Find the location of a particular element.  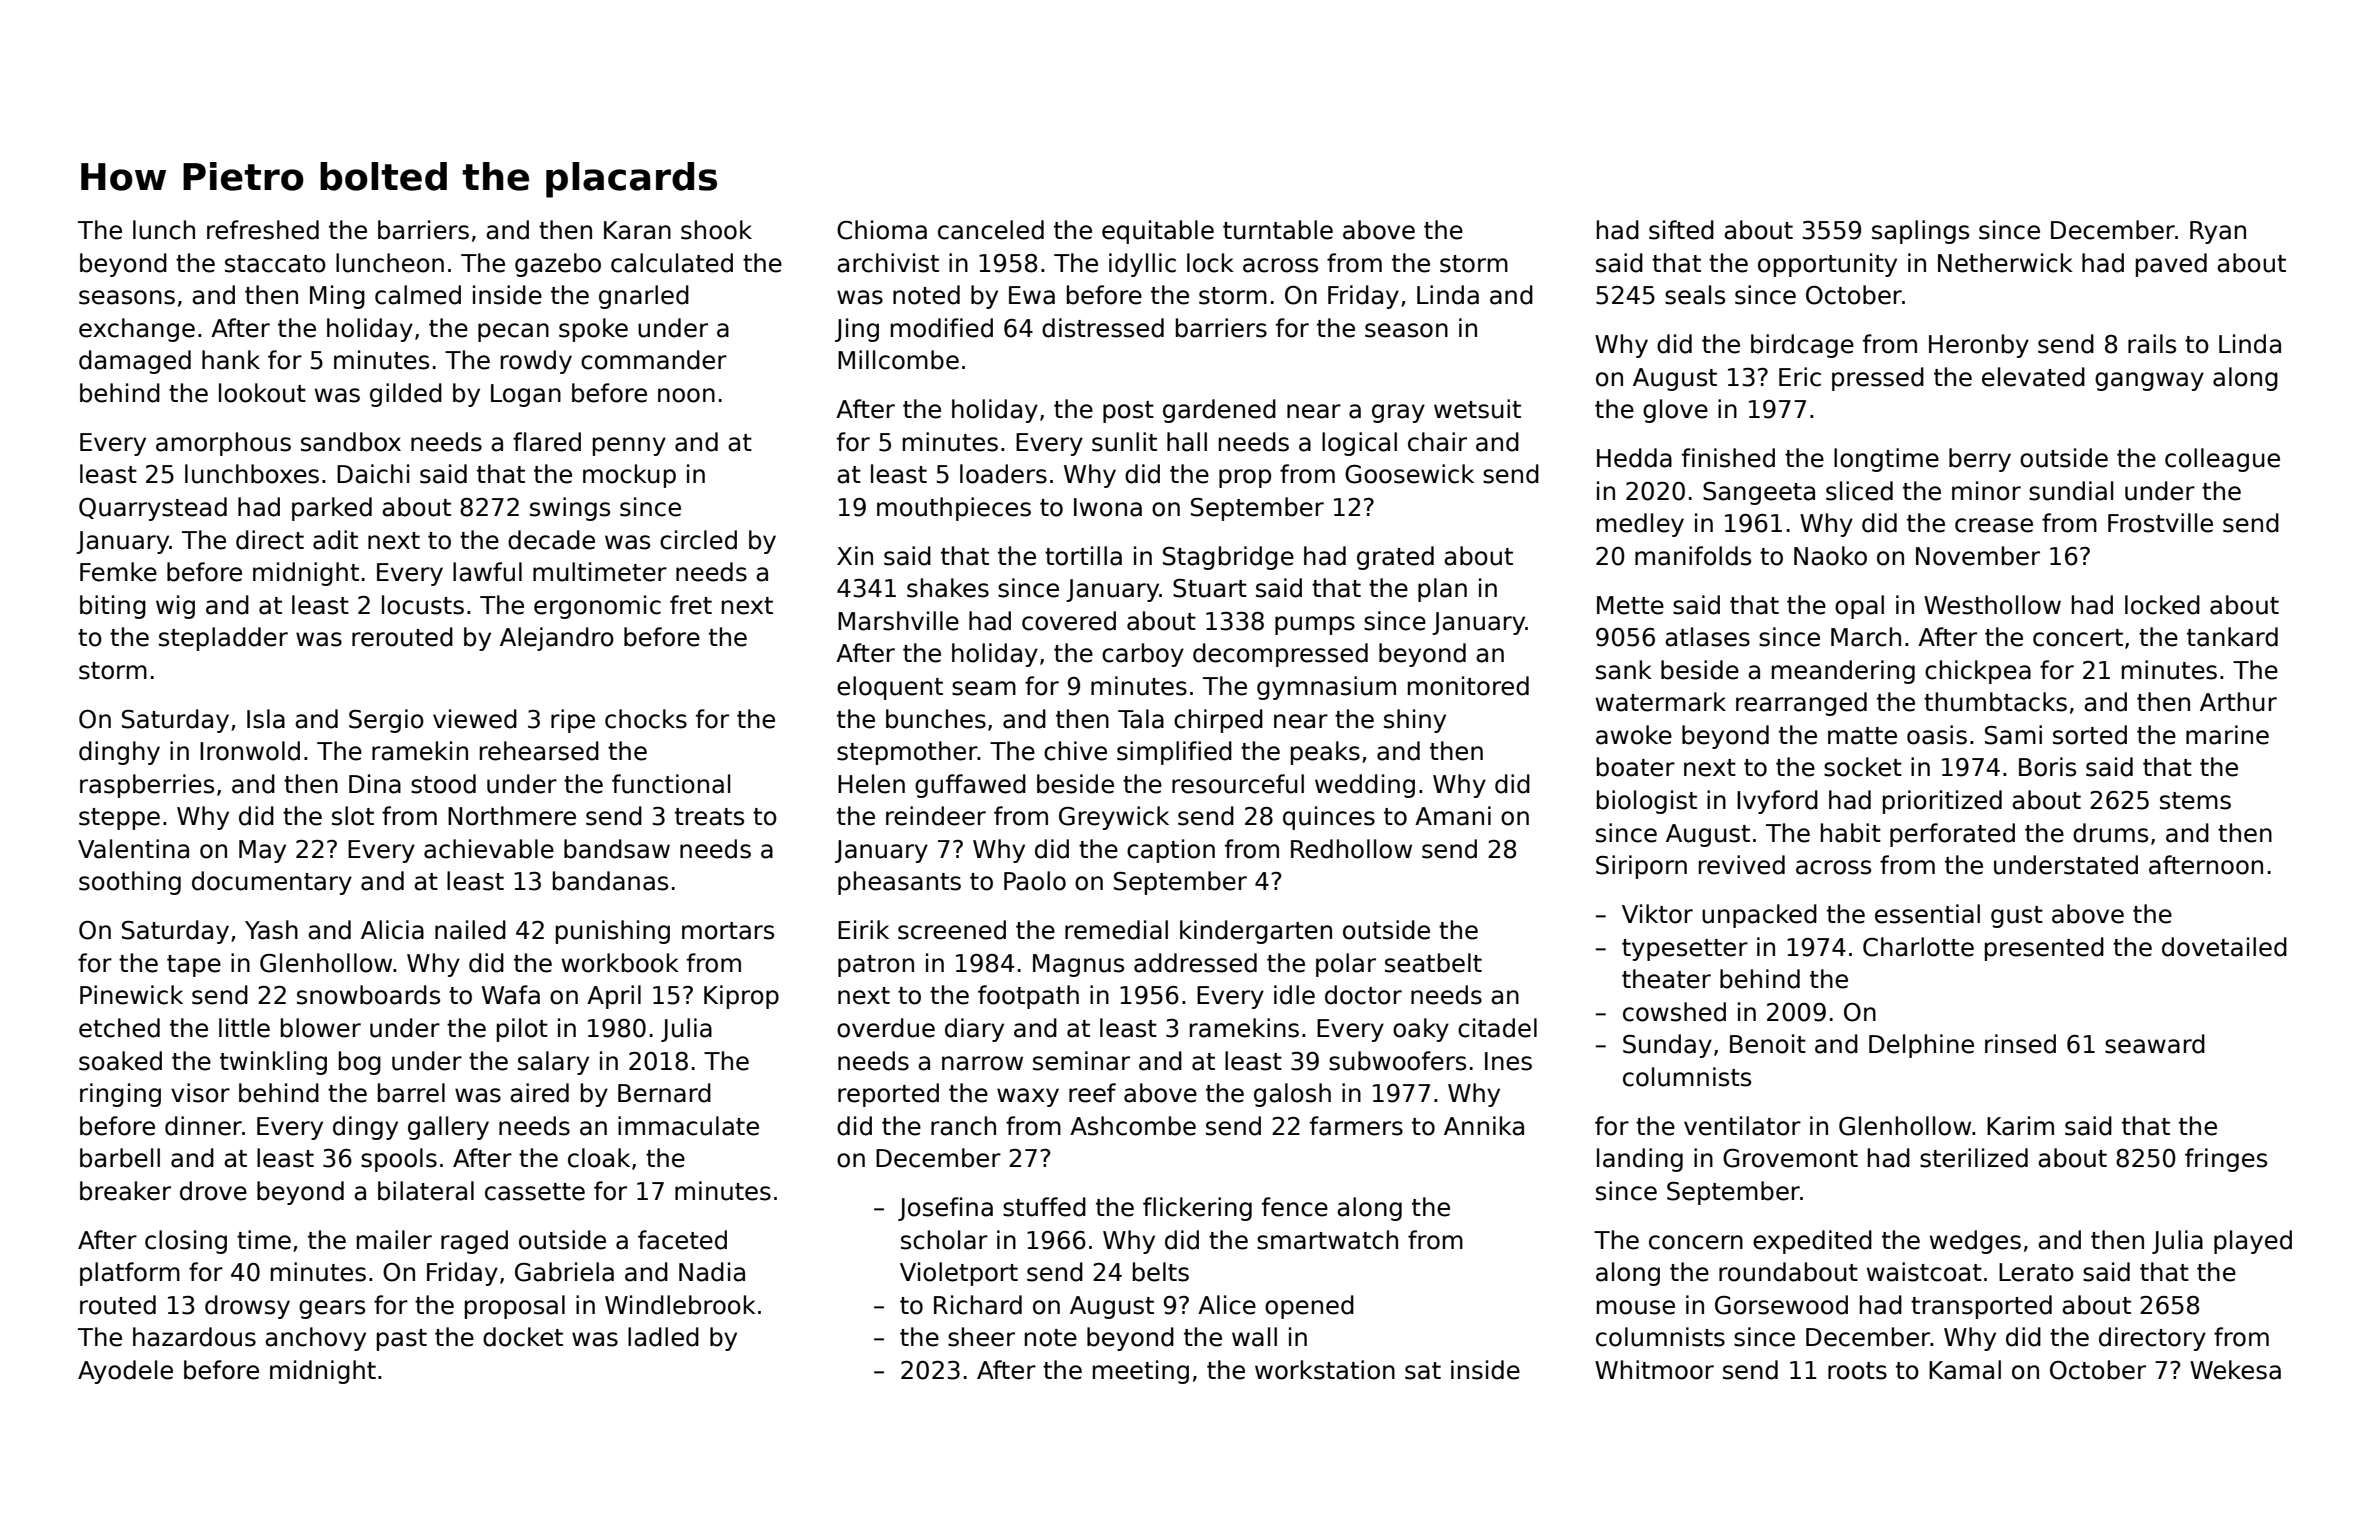

transported is located at coordinates (1981, 1307).
